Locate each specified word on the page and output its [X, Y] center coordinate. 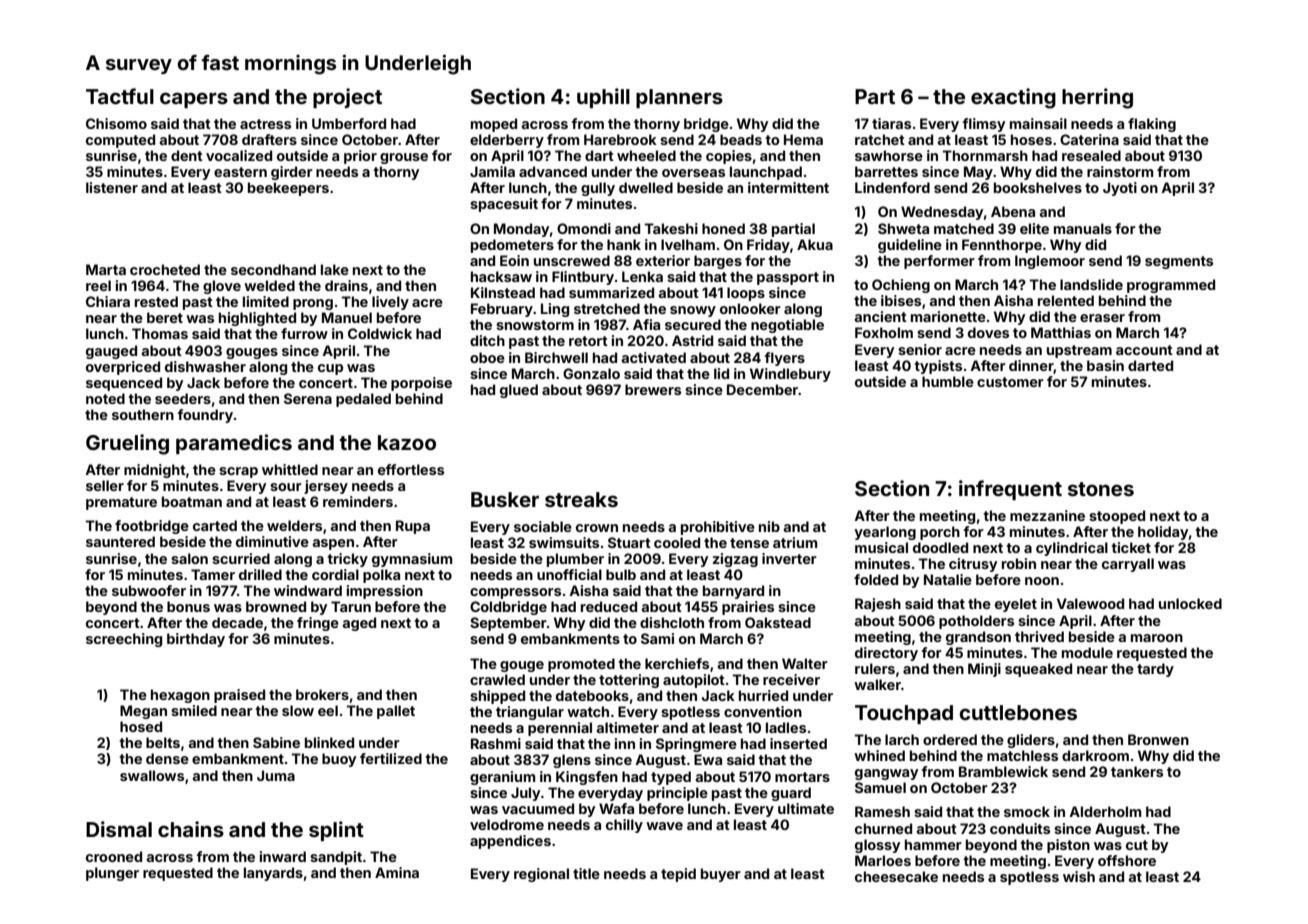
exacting [1013, 98]
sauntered [120, 541]
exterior [663, 260]
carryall [1128, 565]
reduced [609, 606]
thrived [1039, 636]
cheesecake [896, 876]
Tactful [120, 96]
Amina [397, 872]
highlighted [257, 319]
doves [988, 332]
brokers [322, 694]
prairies [748, 608]
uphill [603, 98]
